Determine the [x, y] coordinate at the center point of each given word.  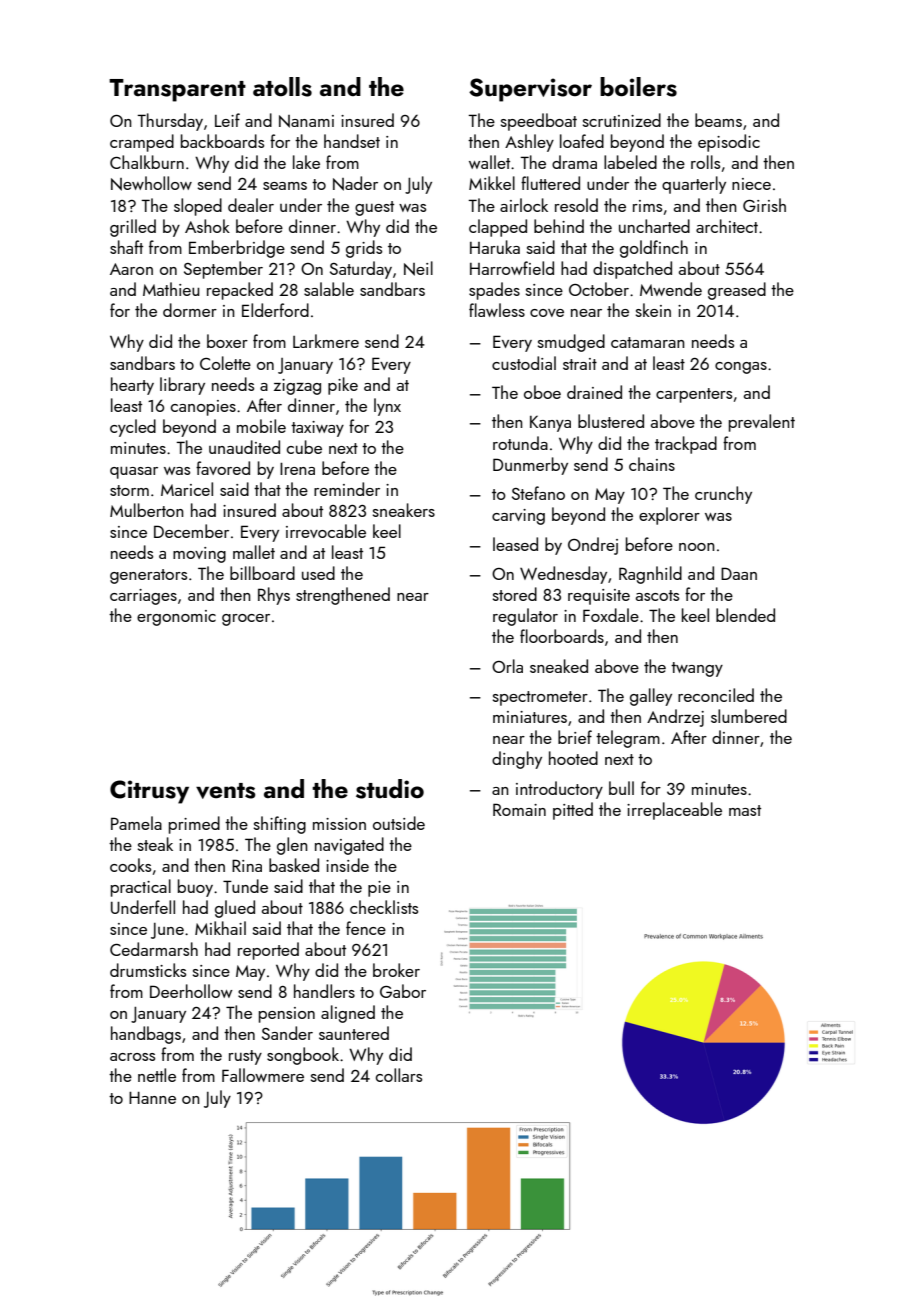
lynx [387, 407]
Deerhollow [191, 991]
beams [718, 120]
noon [697, 547]
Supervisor [530, 90]
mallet [254, 552]
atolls [282, 87]
